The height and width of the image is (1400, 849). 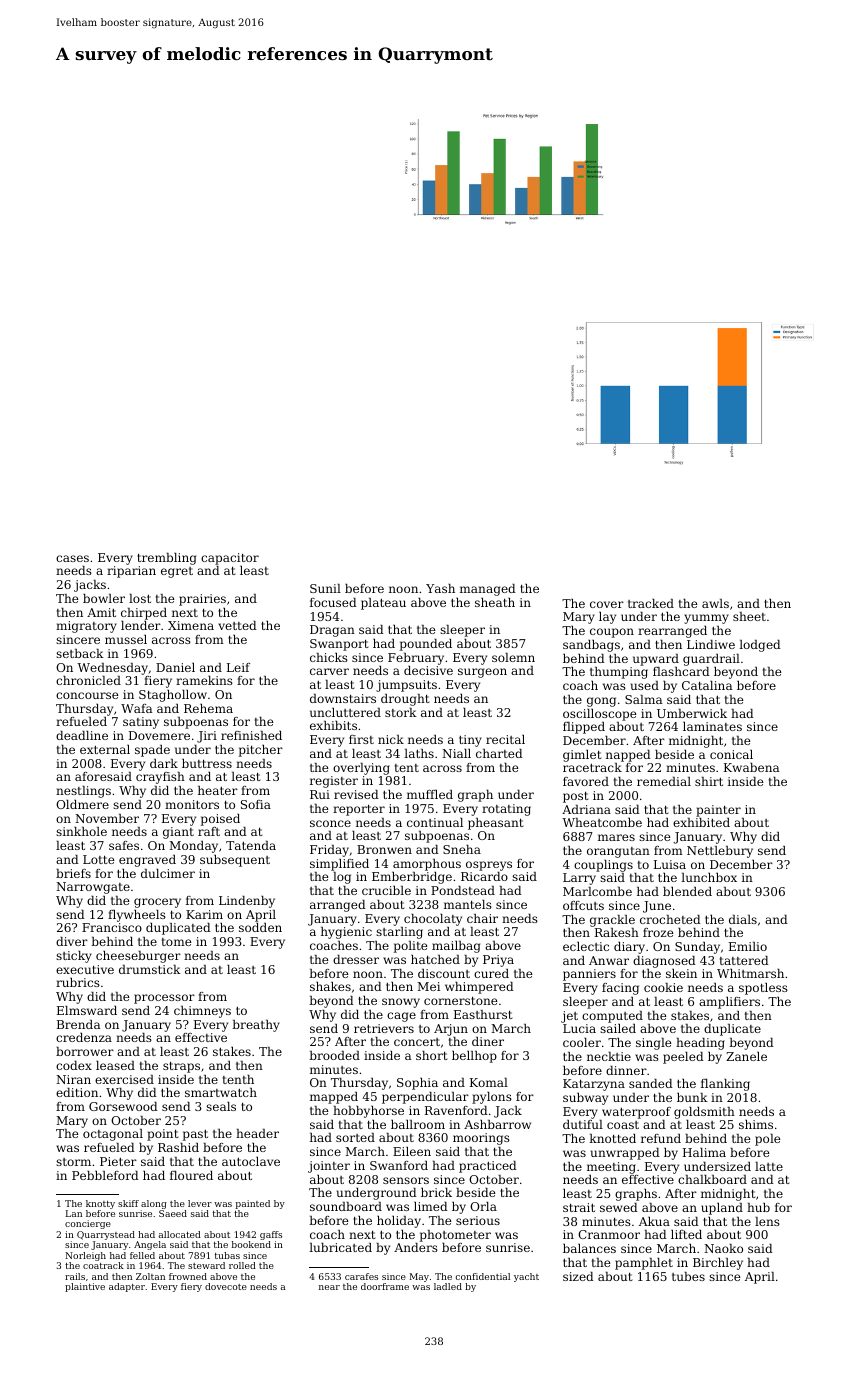 What do you see at coordinates (488, 590) in the image?
I see `managed` at bounding box center [488, 590].
